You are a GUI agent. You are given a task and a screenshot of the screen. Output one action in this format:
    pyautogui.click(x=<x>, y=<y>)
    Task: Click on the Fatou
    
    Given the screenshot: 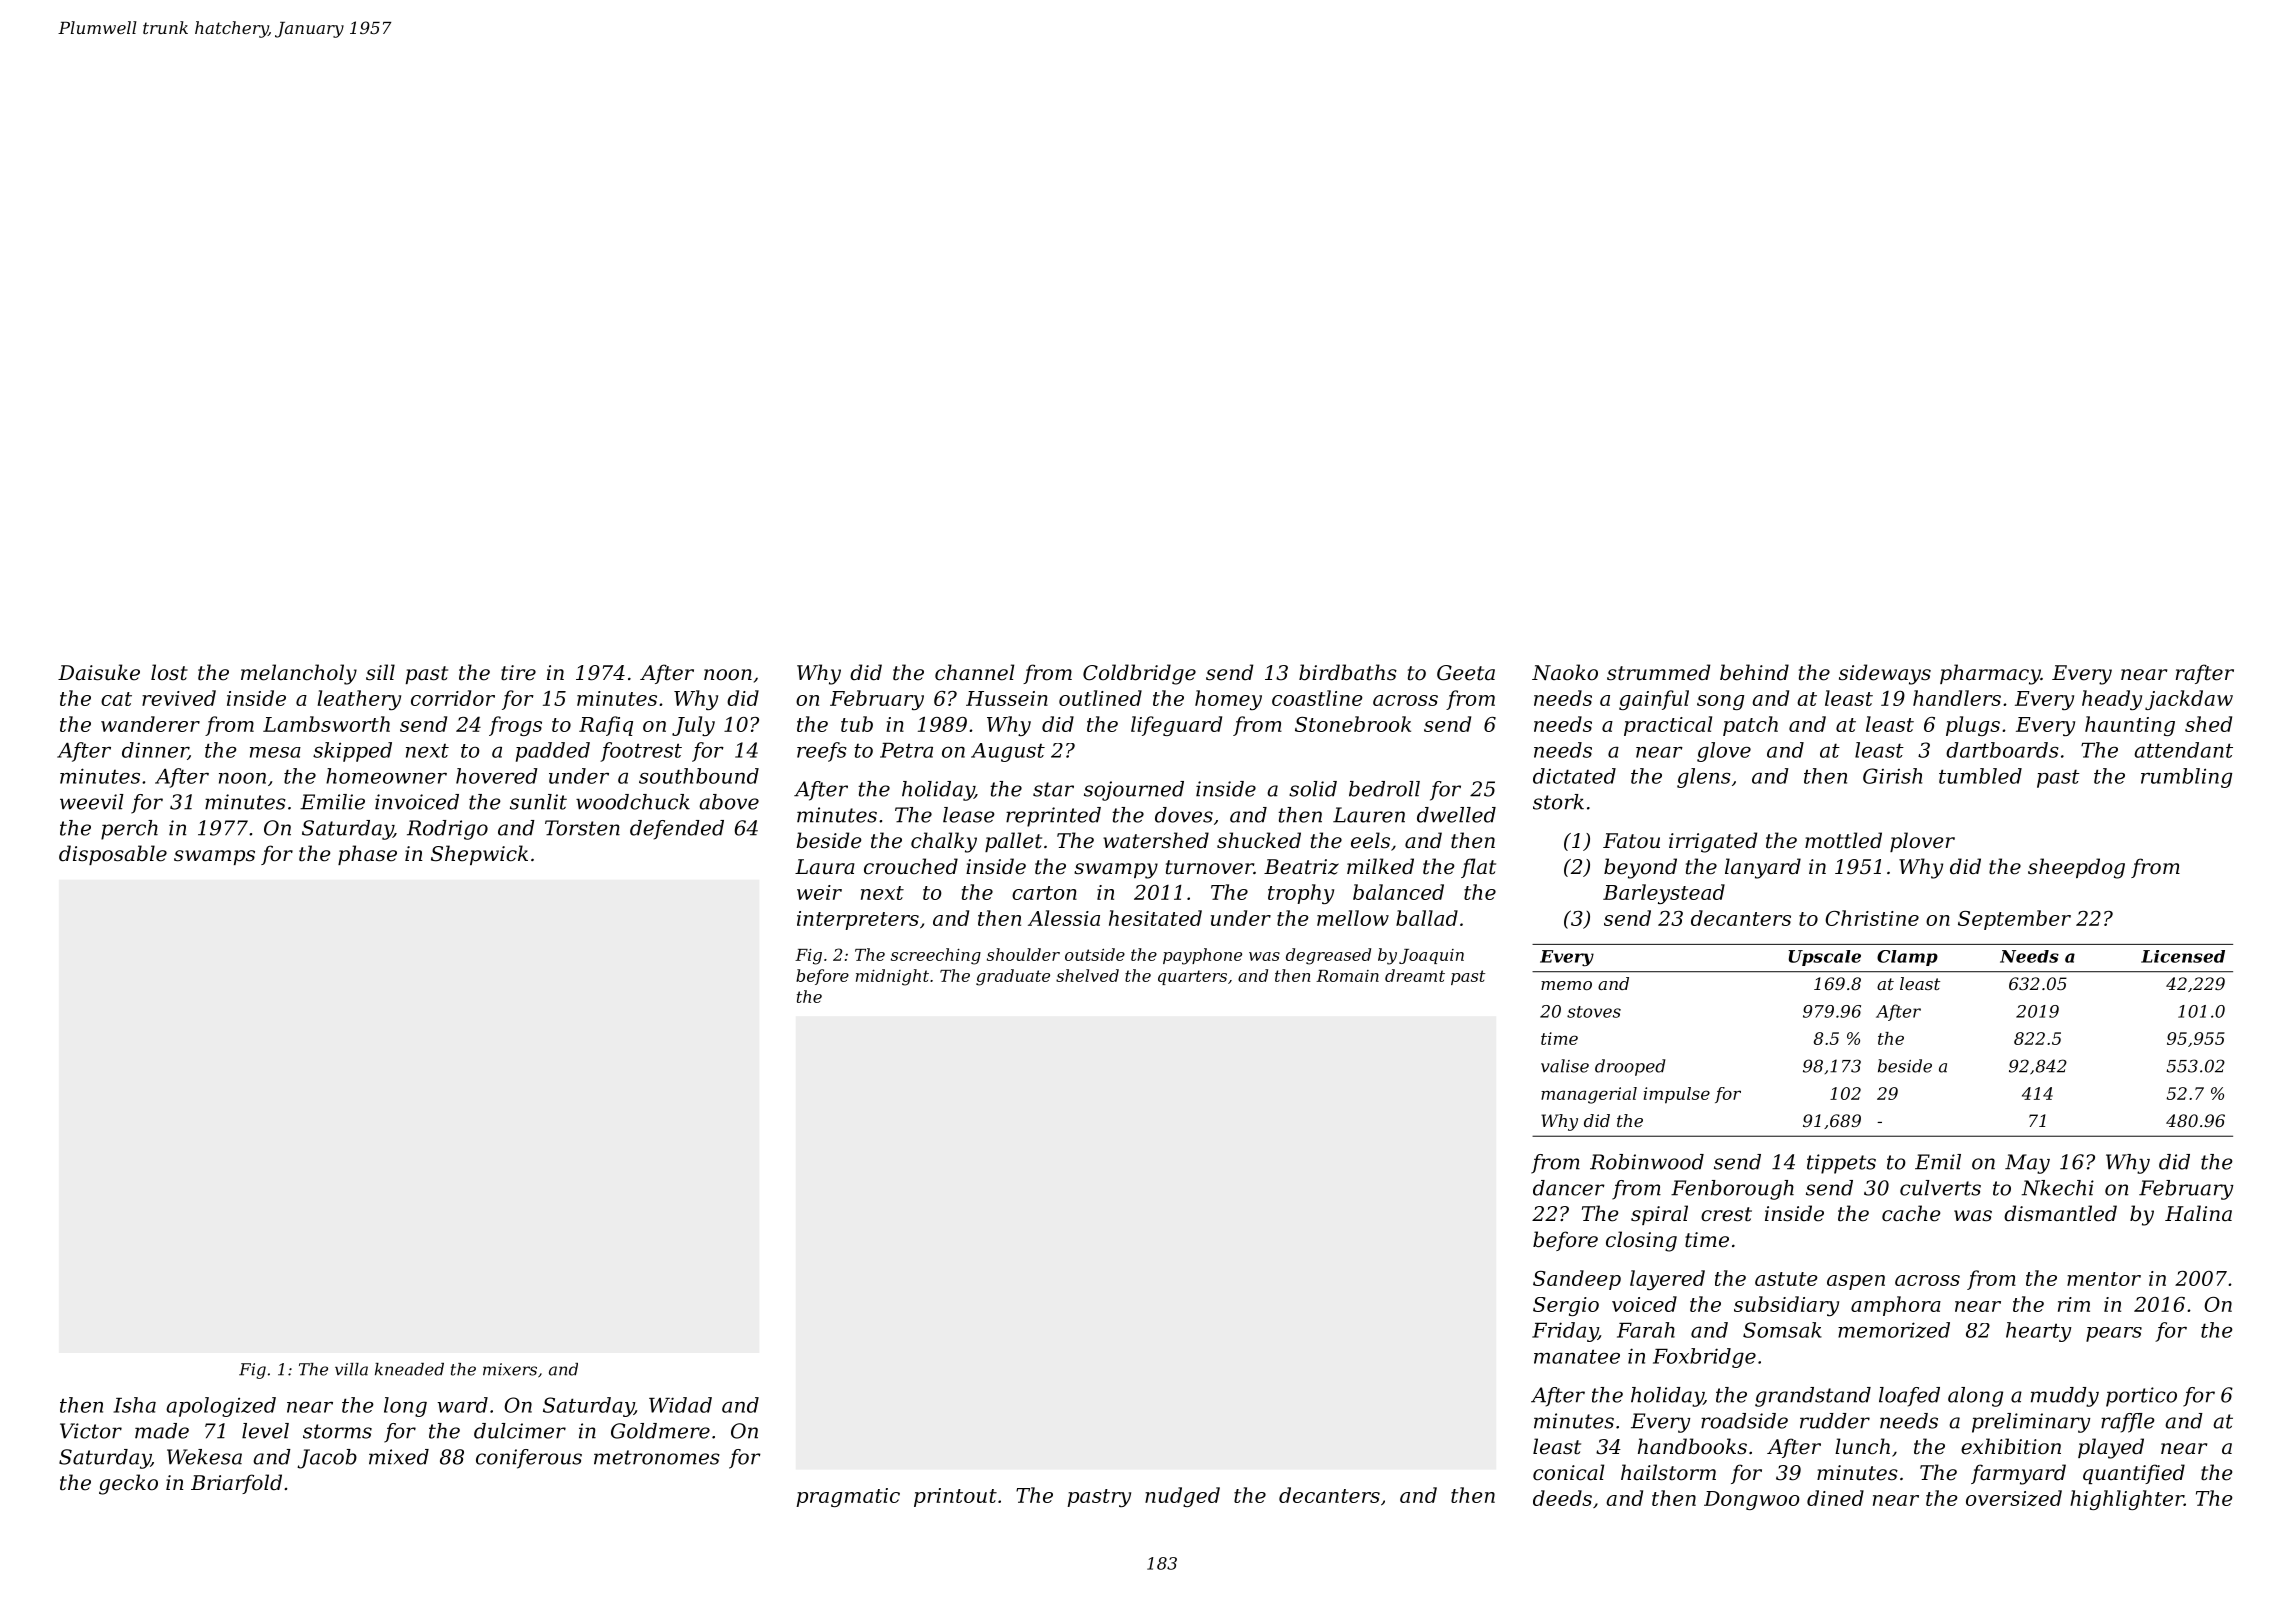 What is the action you would take?
    pyautogui.click(x=1631, y=841)
